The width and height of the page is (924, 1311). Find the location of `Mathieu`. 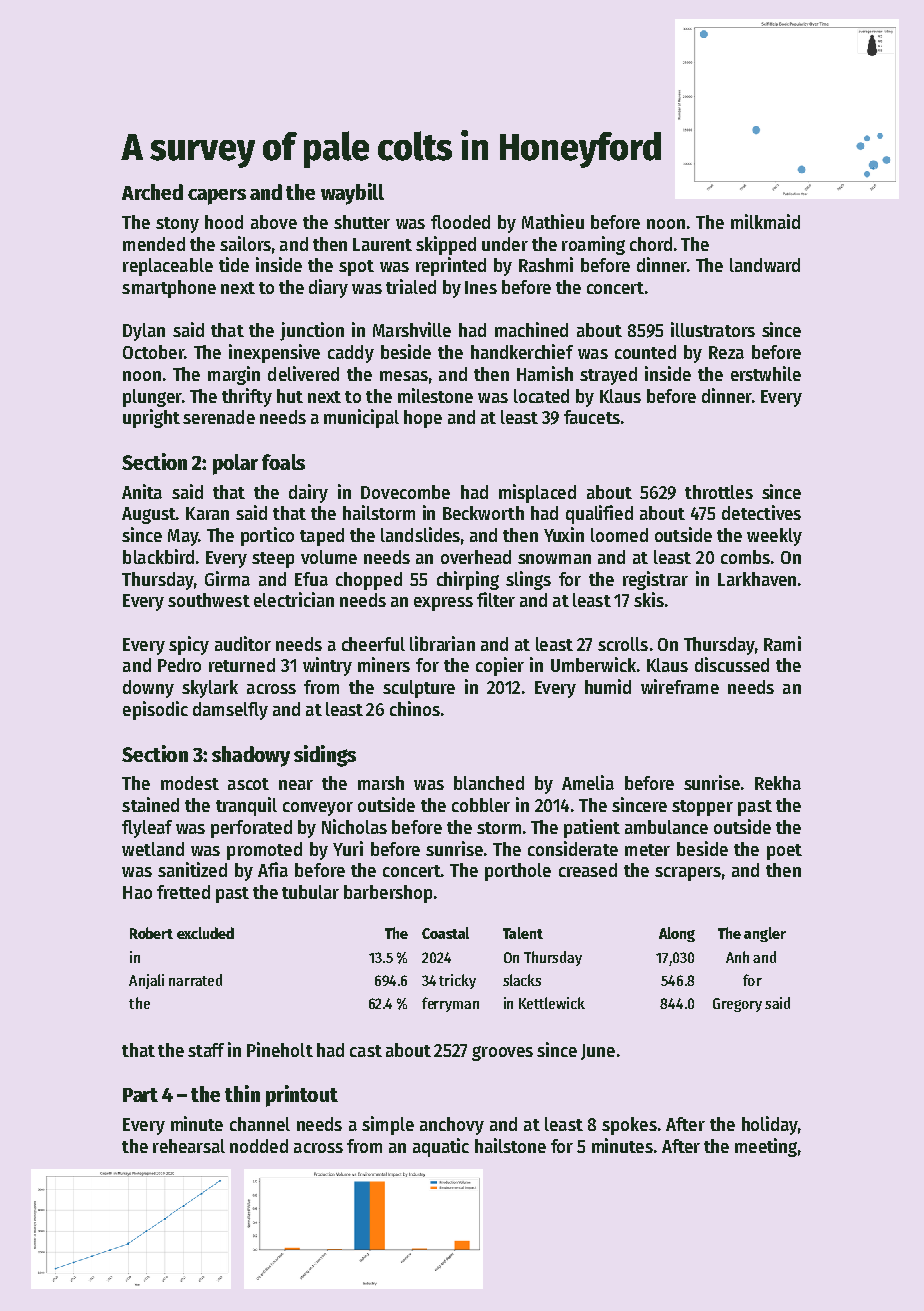

Mathieu is located at coordinates (553, 221).
